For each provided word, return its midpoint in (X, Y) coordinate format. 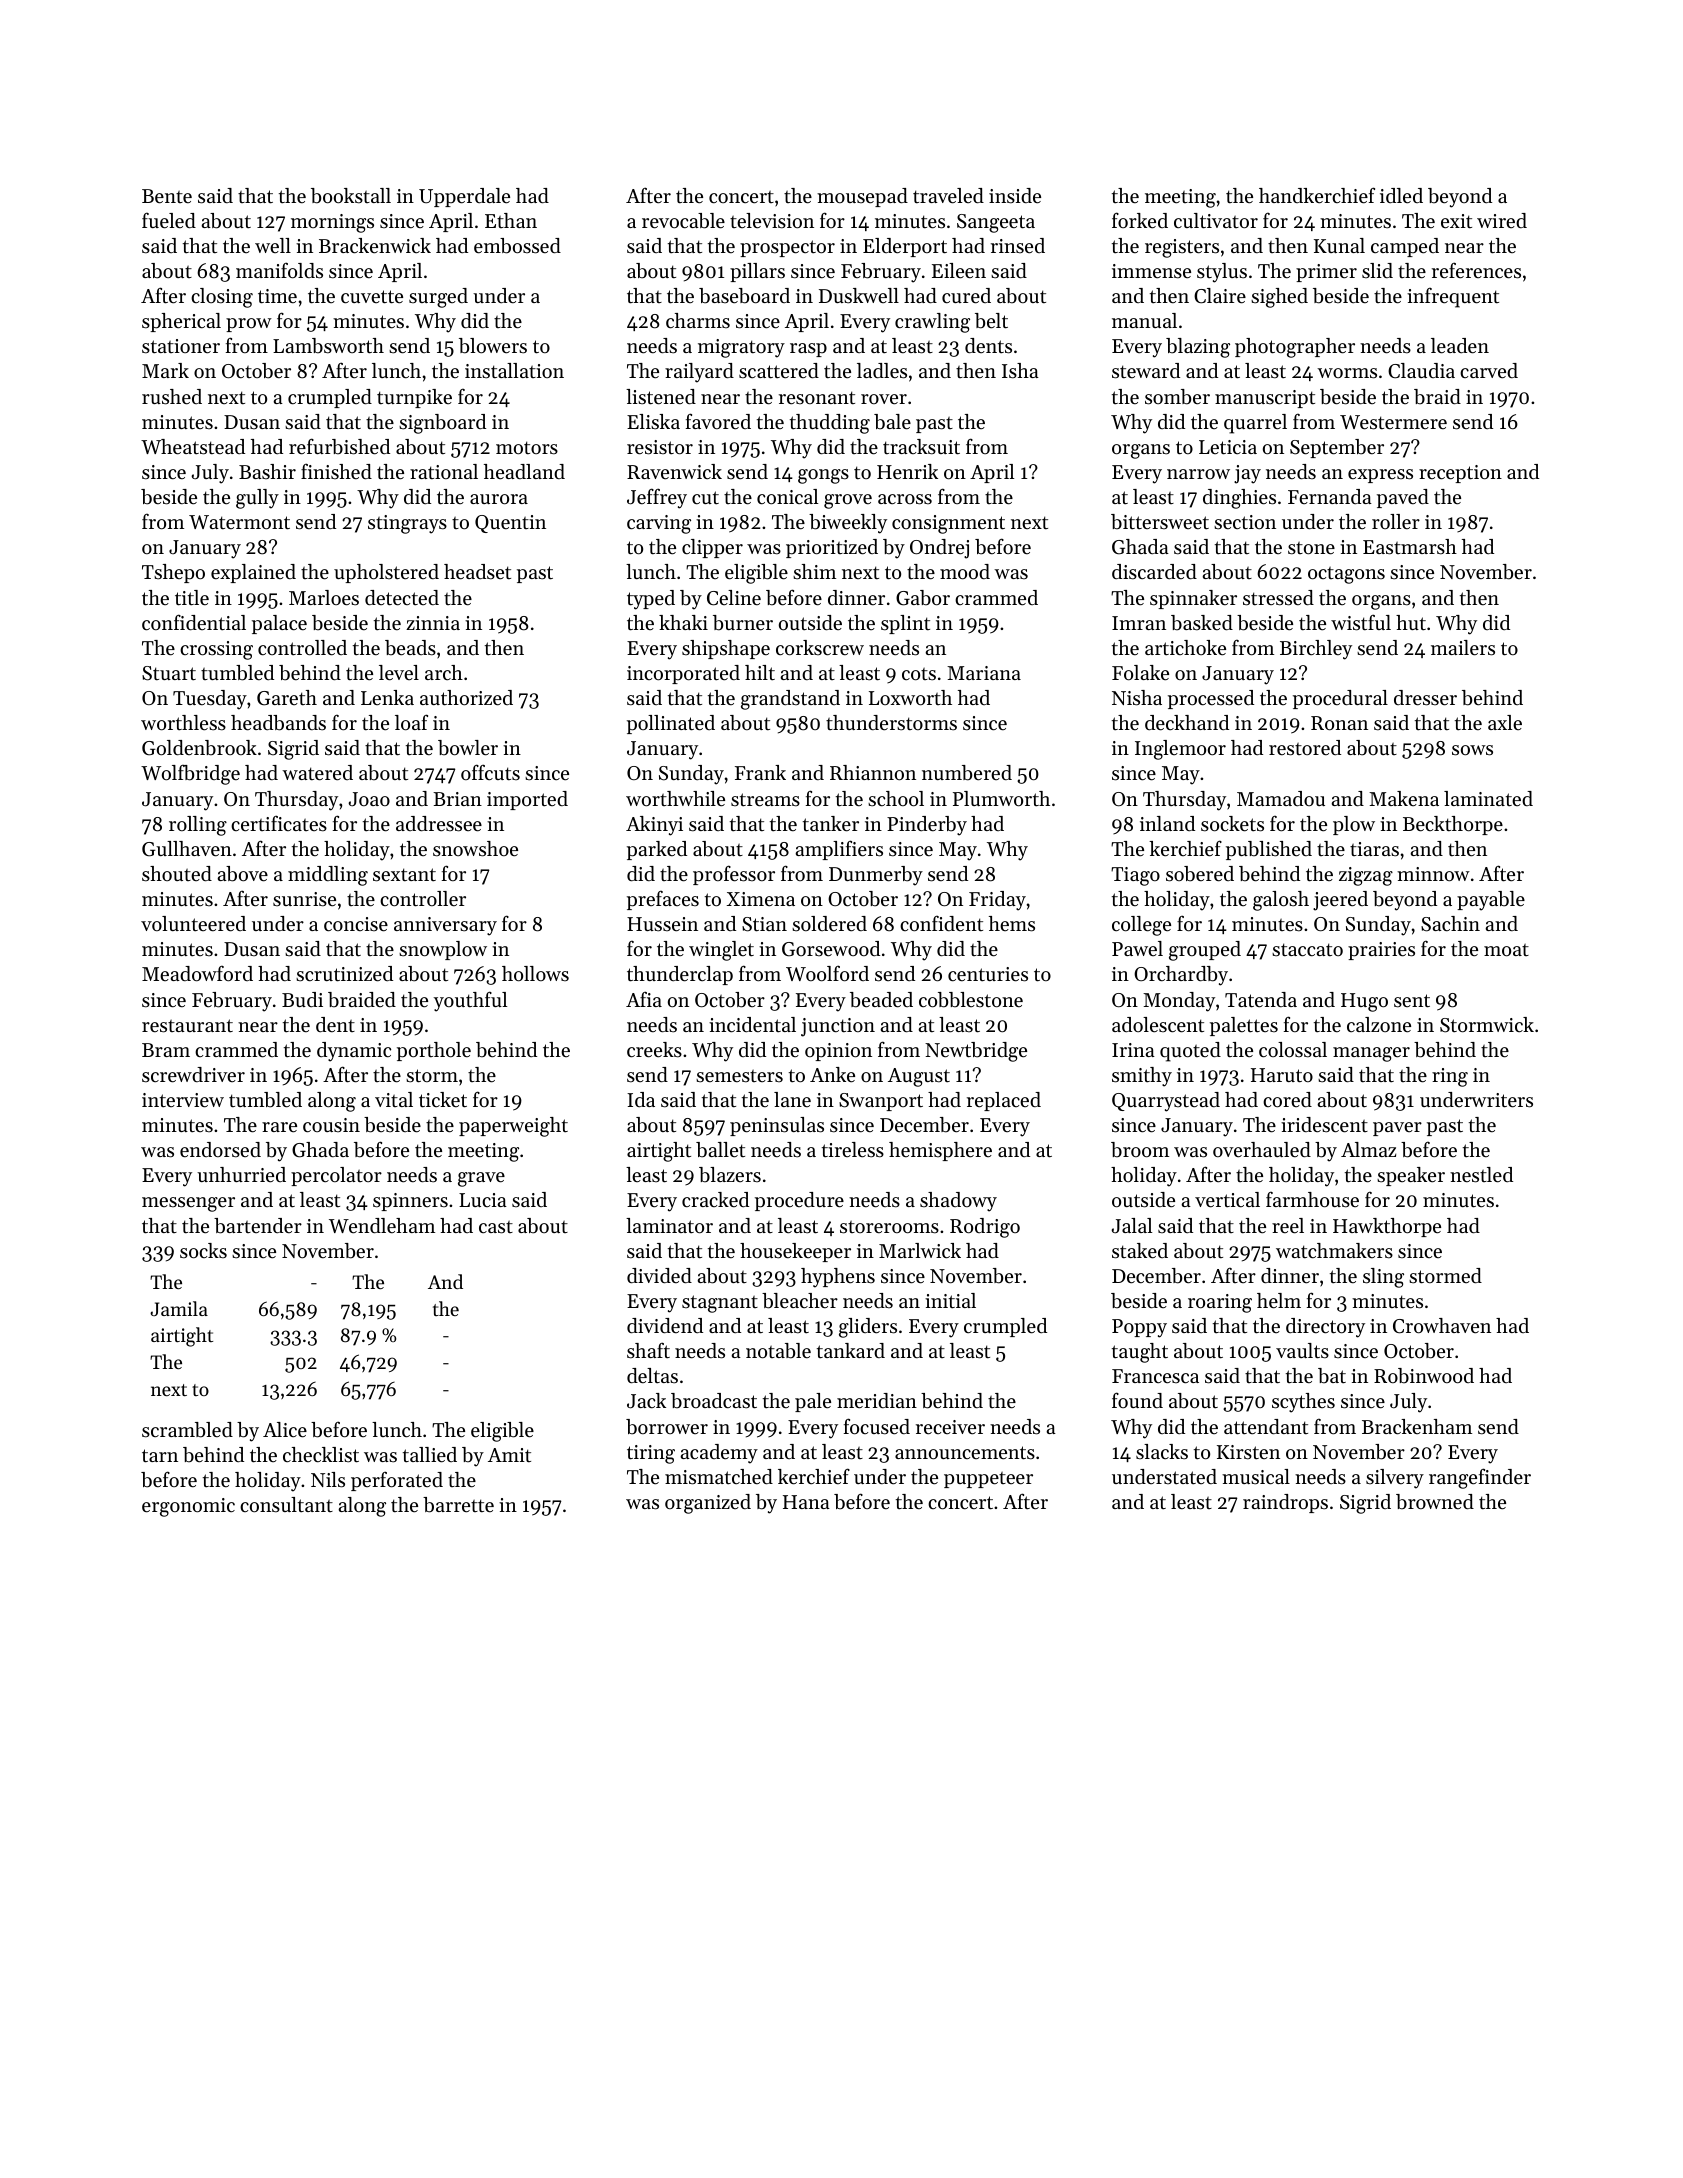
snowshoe (475, 849)
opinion (838, 1052)
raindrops (1285, 1503)
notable (778, 1351)
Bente (167, 196)
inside (1015, 196)
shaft (648, 1350)
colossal (1293, 1050)
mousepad (862, 197)
